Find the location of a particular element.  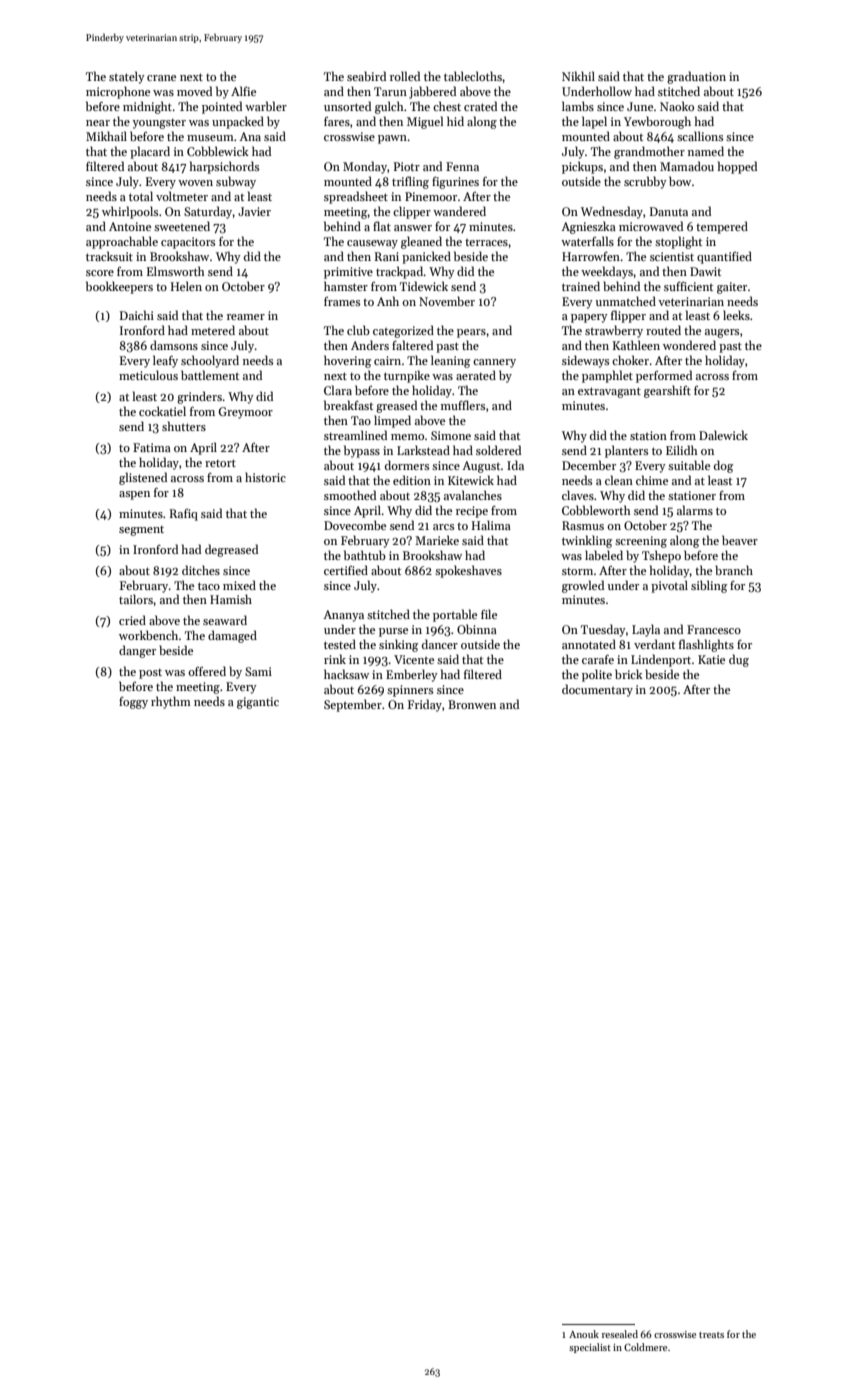

categorized is located at coordinates (403, 331).
